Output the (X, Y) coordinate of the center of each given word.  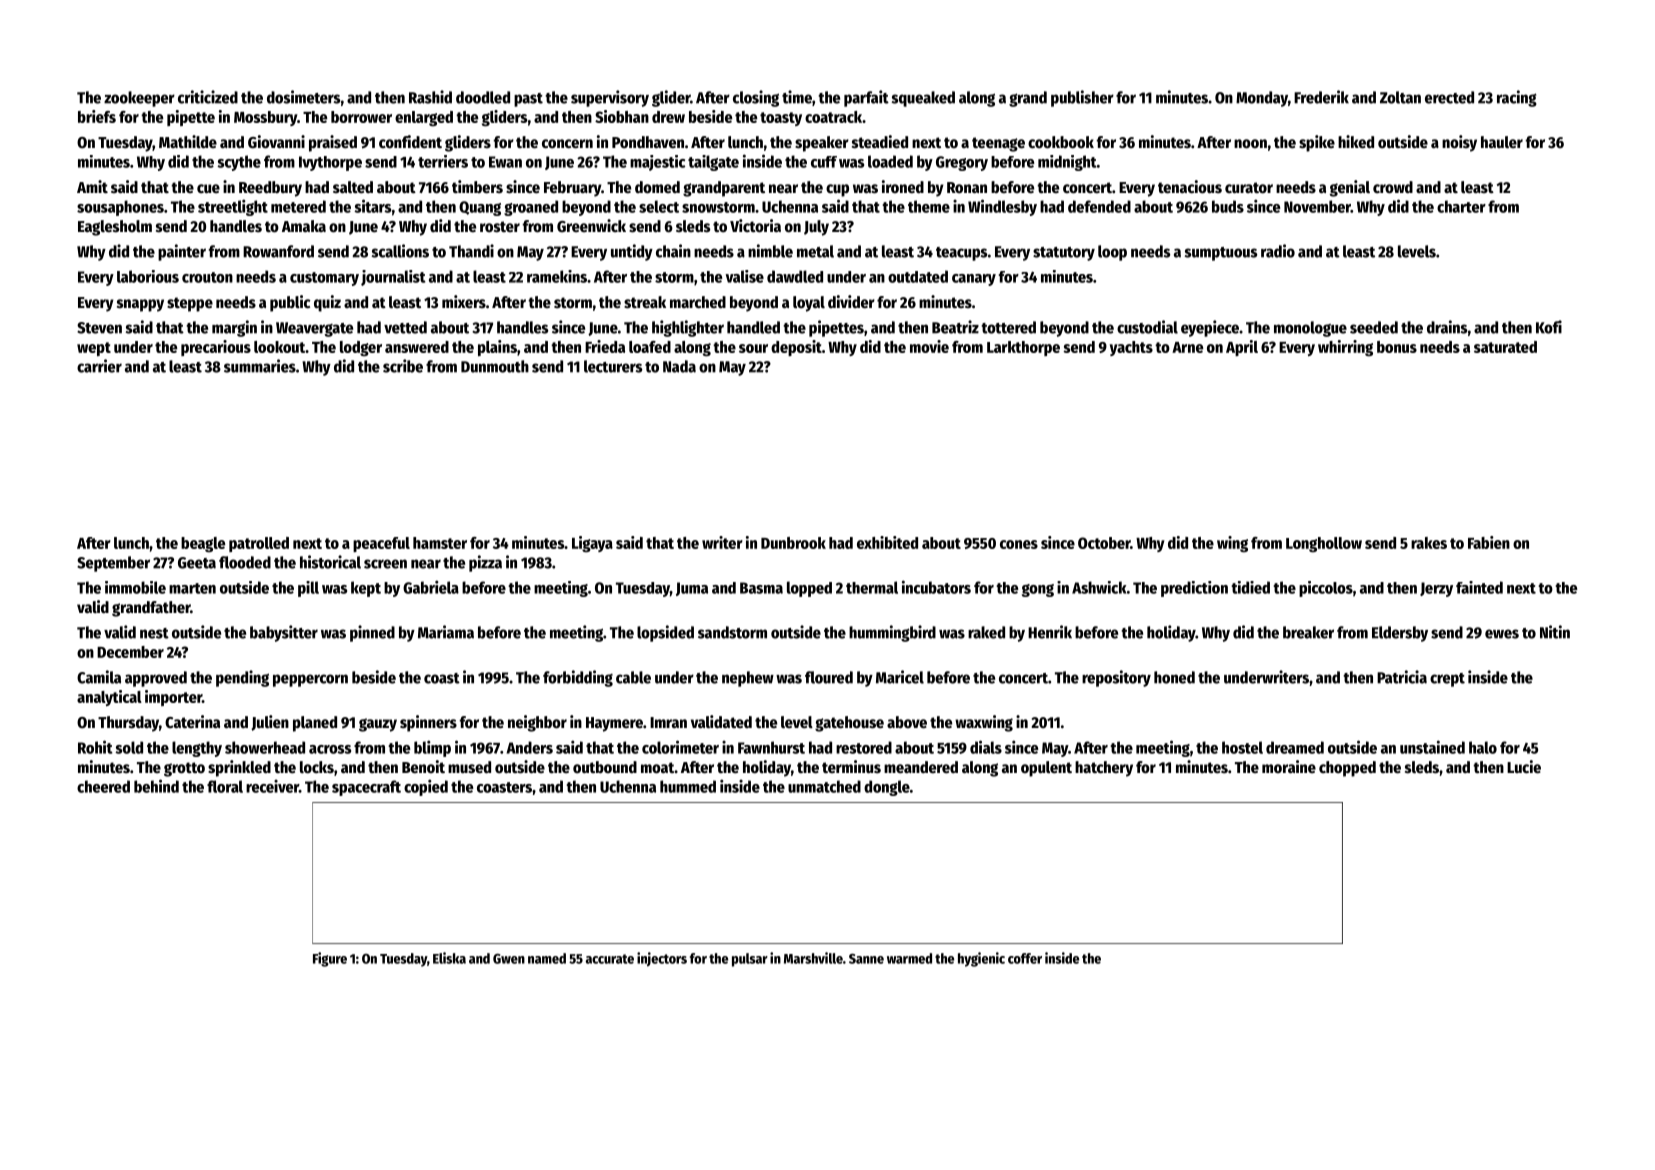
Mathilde (188, 142)
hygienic (981, 959)
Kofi (1549, 327)
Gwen (509, 959)
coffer (1025, 958)
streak (645, 302)
